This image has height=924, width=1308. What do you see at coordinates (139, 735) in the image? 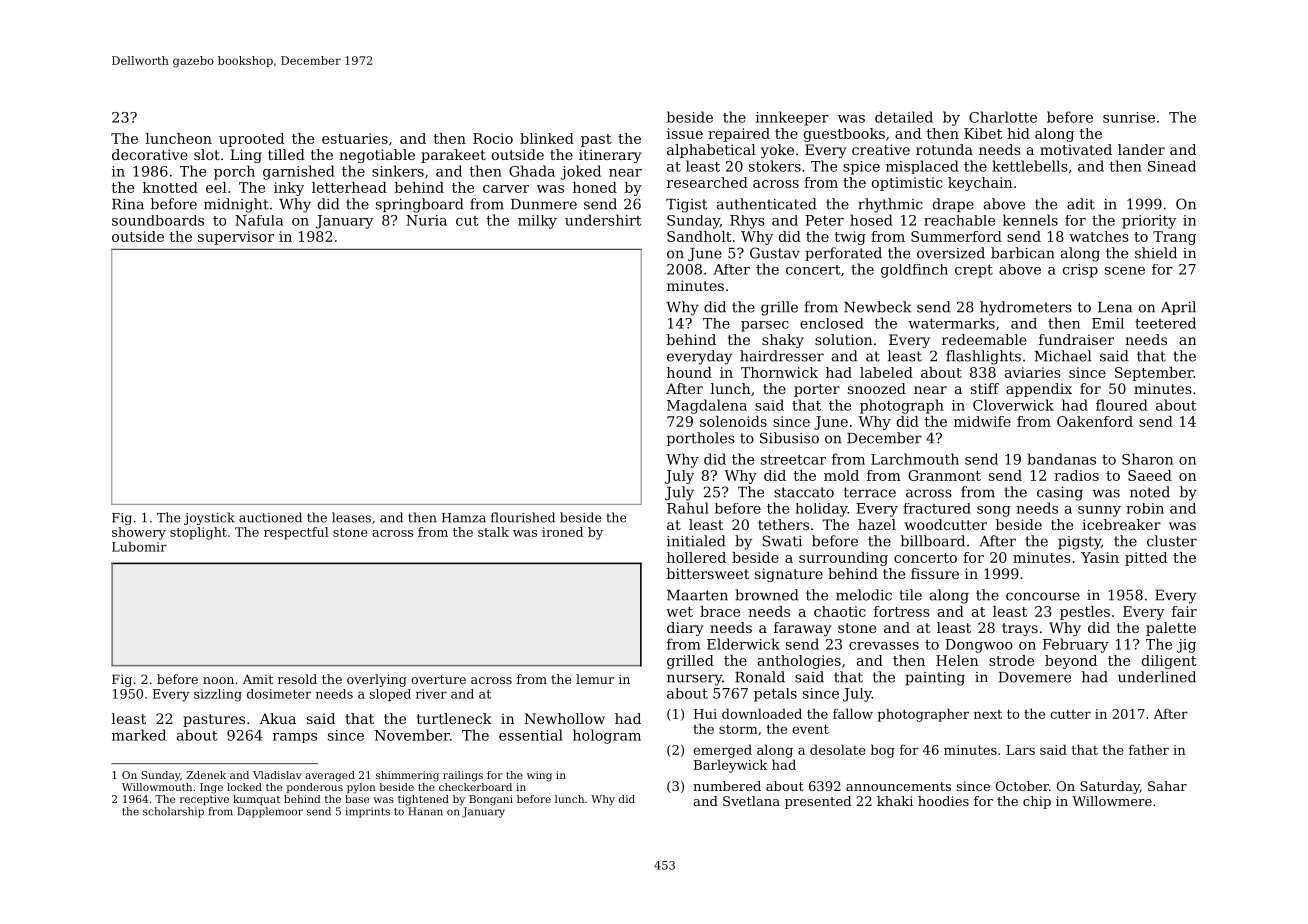
I see `marked` at bounding box center [139, 735].
